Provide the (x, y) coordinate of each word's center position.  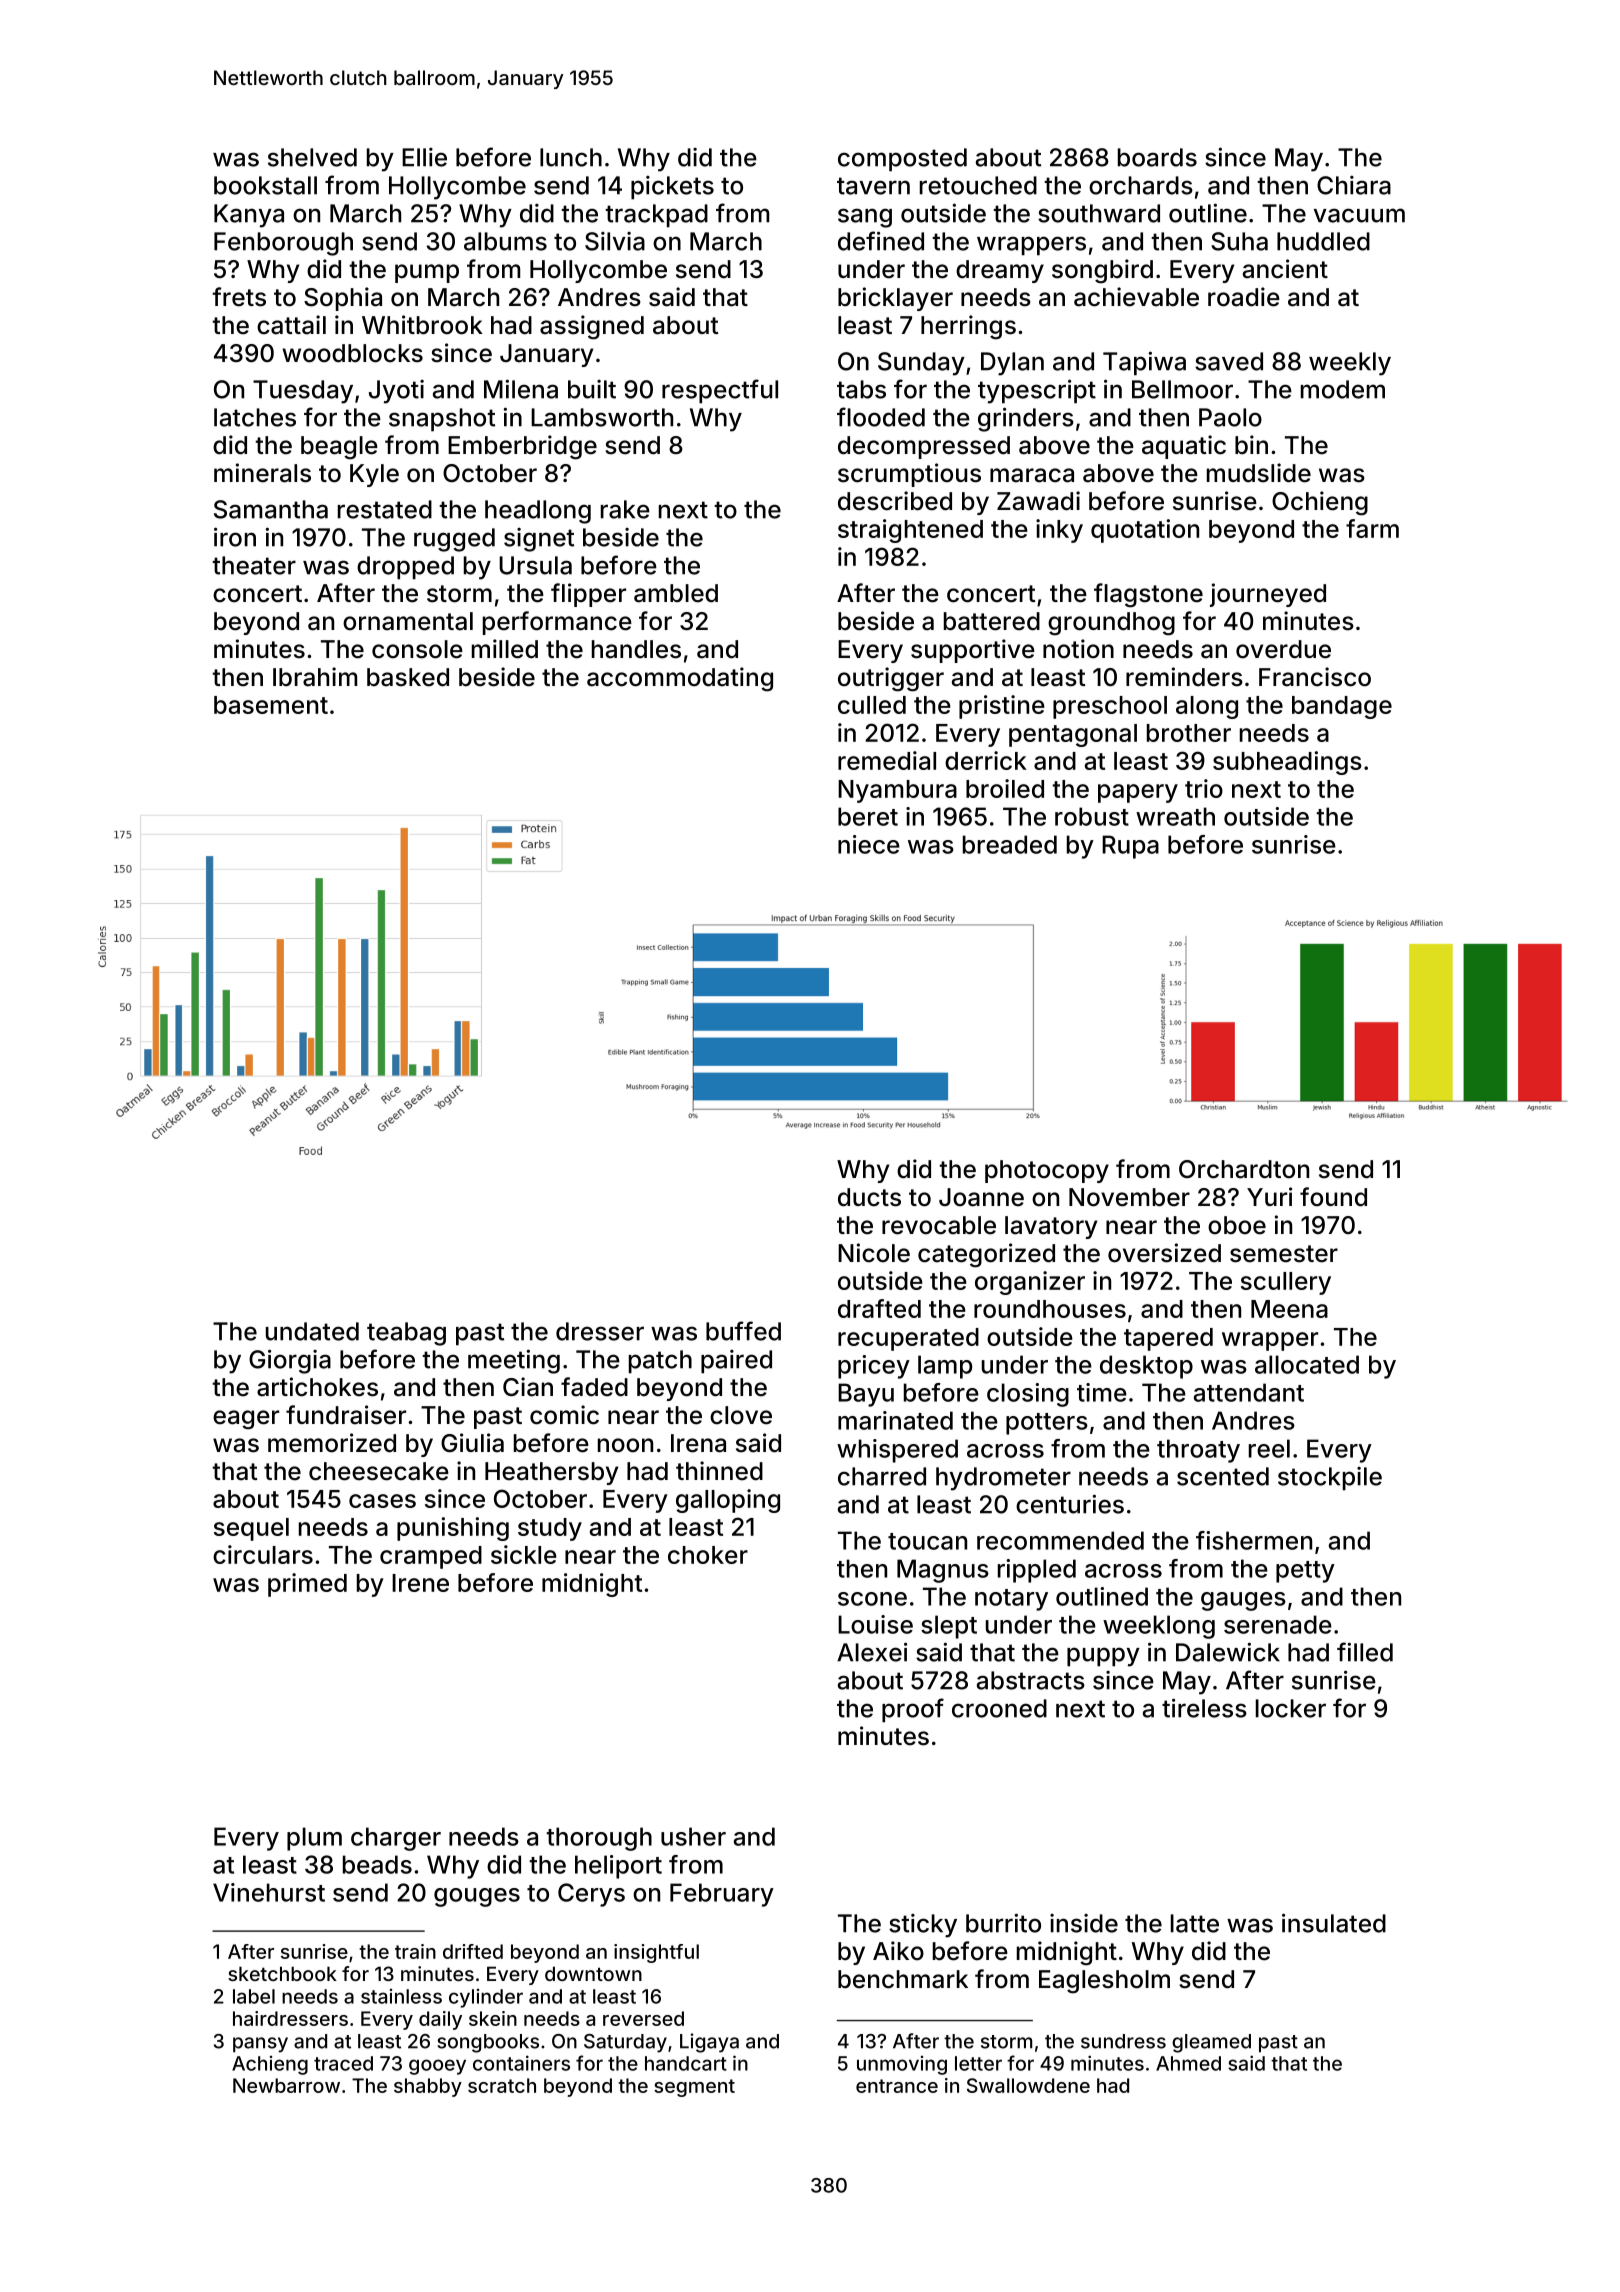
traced (343, 2063)
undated (312, 1331)
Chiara (1354, 185)
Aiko (898, 1951)
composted (902, 160)
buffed (743, 1331)
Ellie (424, 157)
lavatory (1051, 1227)
